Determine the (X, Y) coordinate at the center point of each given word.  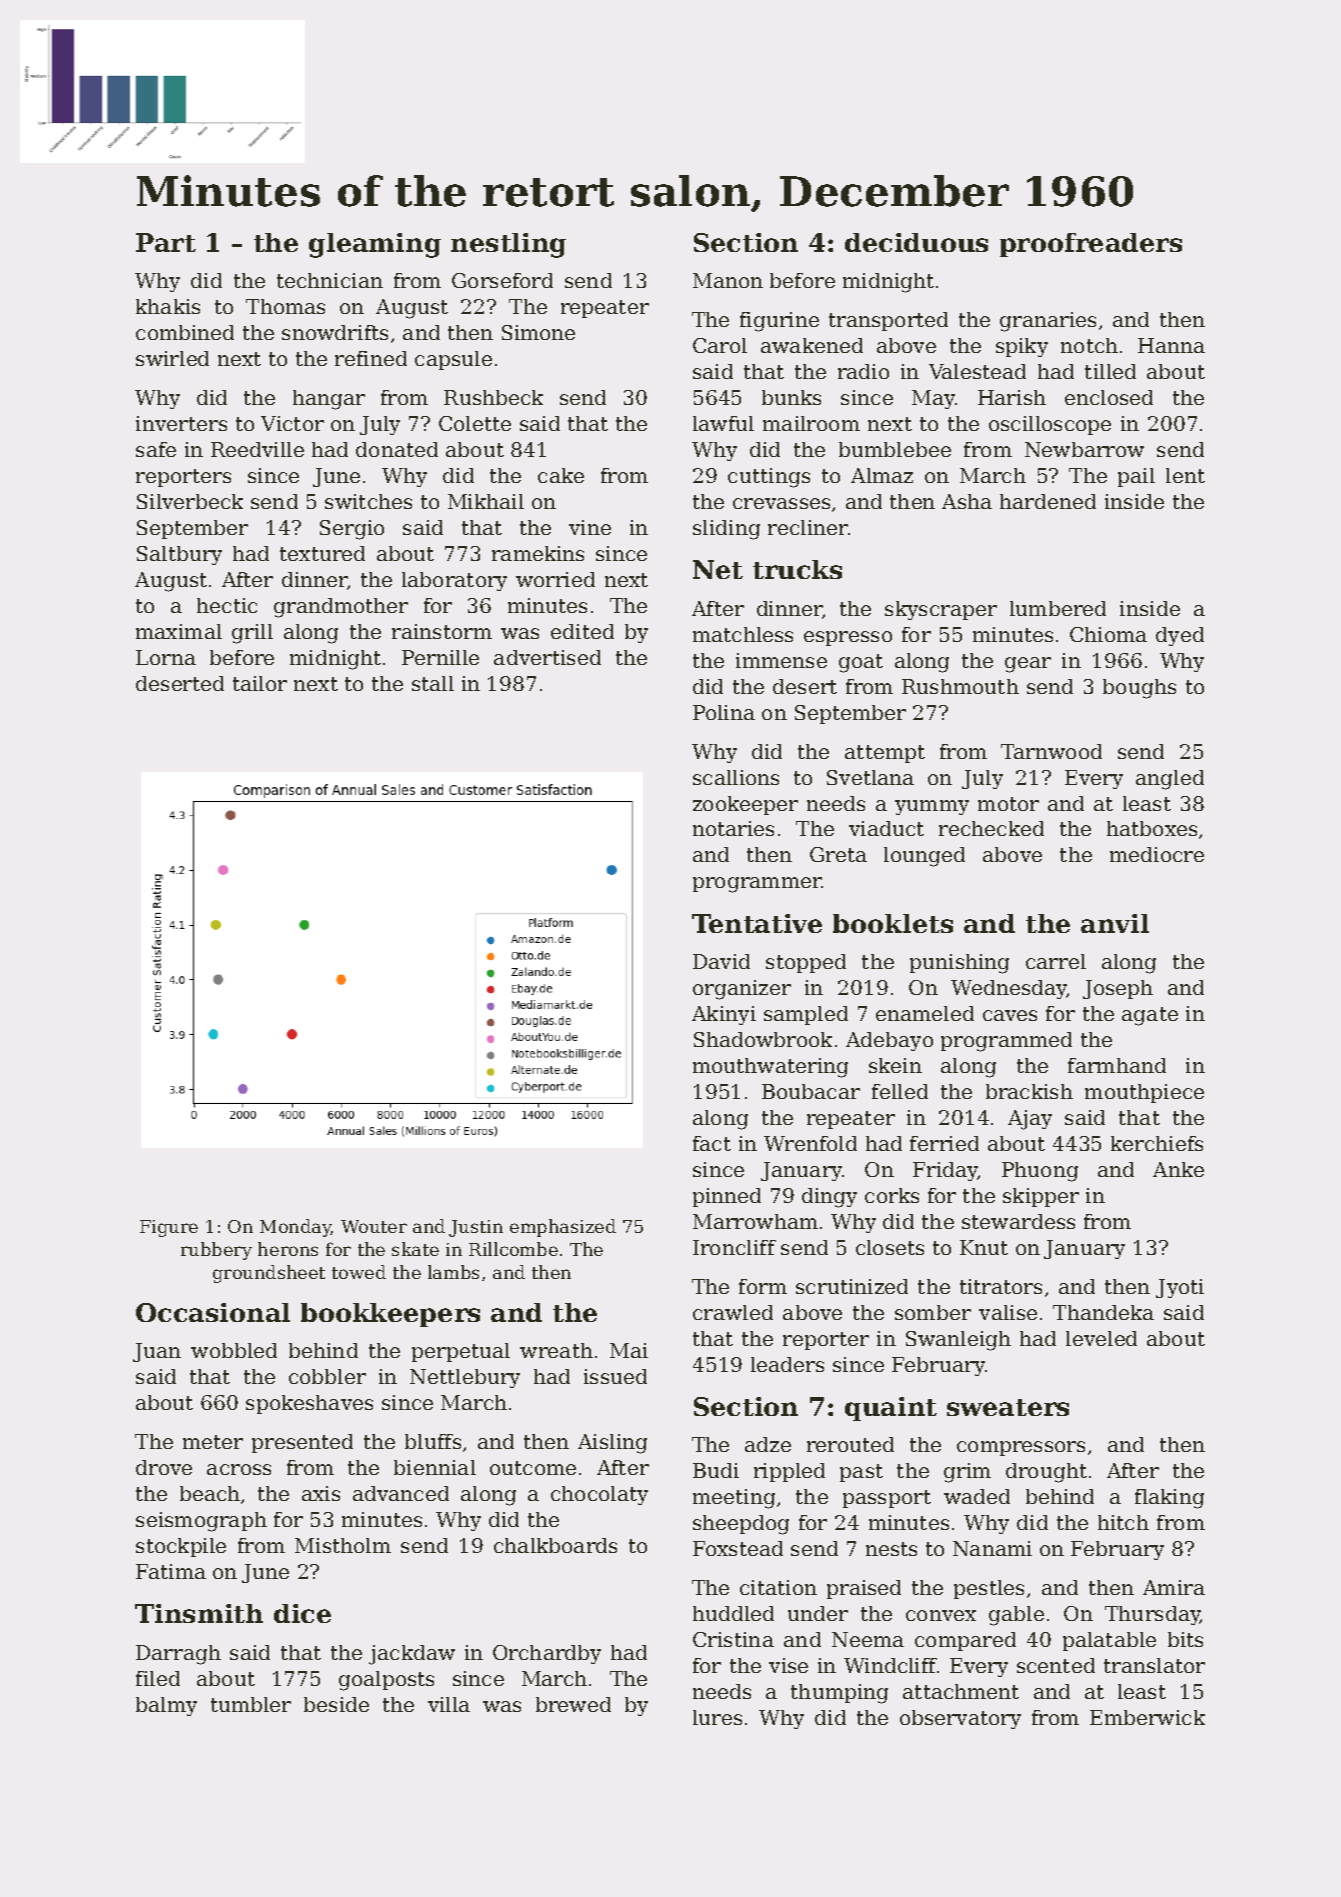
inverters (181, 423)
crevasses (781, 503)
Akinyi (724, 1015)
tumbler (251, 1704)
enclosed (1109, 397)
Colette (475, 423)
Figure (169, 1228)
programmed (1006, 1042)
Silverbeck (190, 501)
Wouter (374, 1226)
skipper (1041, 1197)
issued (615, 1376)
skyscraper (941, 610)
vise (788, 1665)
